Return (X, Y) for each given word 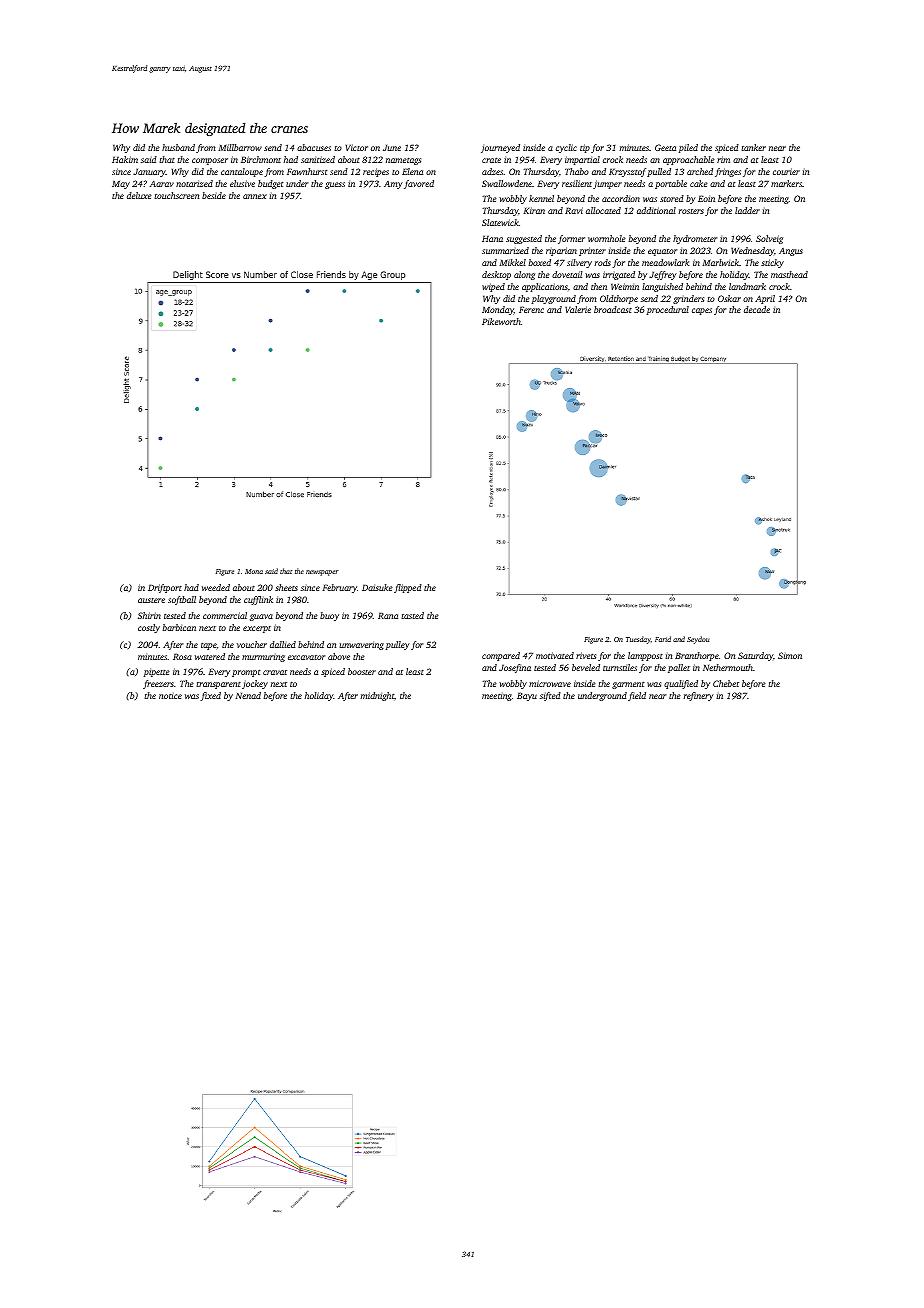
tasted (412, 615)
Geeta (665, 147)
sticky (772, 263)
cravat (275, 672)
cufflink (258, 600)
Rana (388, 615)
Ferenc (531, 309)
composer (210, 161)
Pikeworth (501, 321)
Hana (492, 238)
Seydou (698, 640)
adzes (492, 171)
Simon (790, 655)
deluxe (139, 195)
